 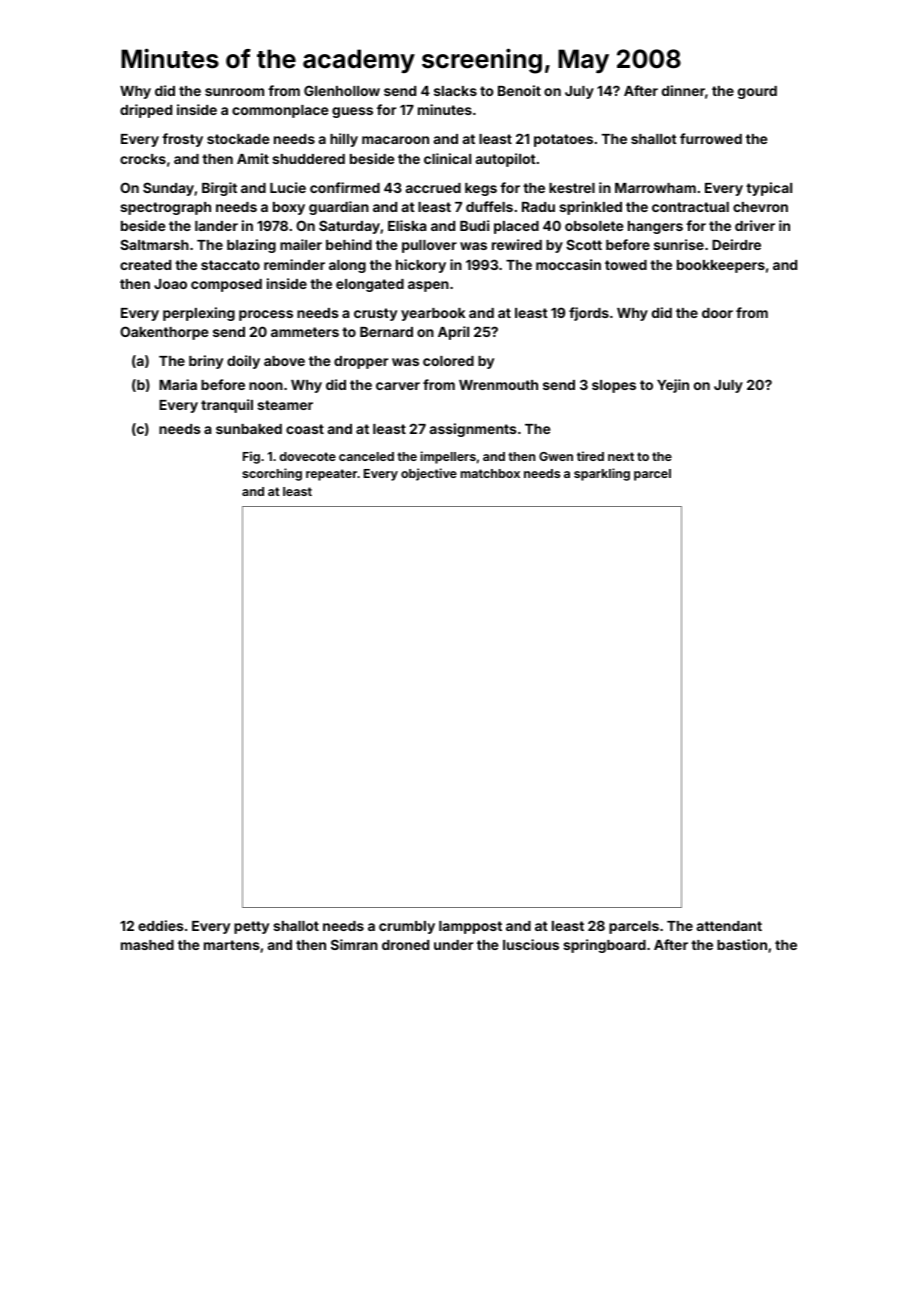 I want to click on lamppost, so click(x=470, y=927).
